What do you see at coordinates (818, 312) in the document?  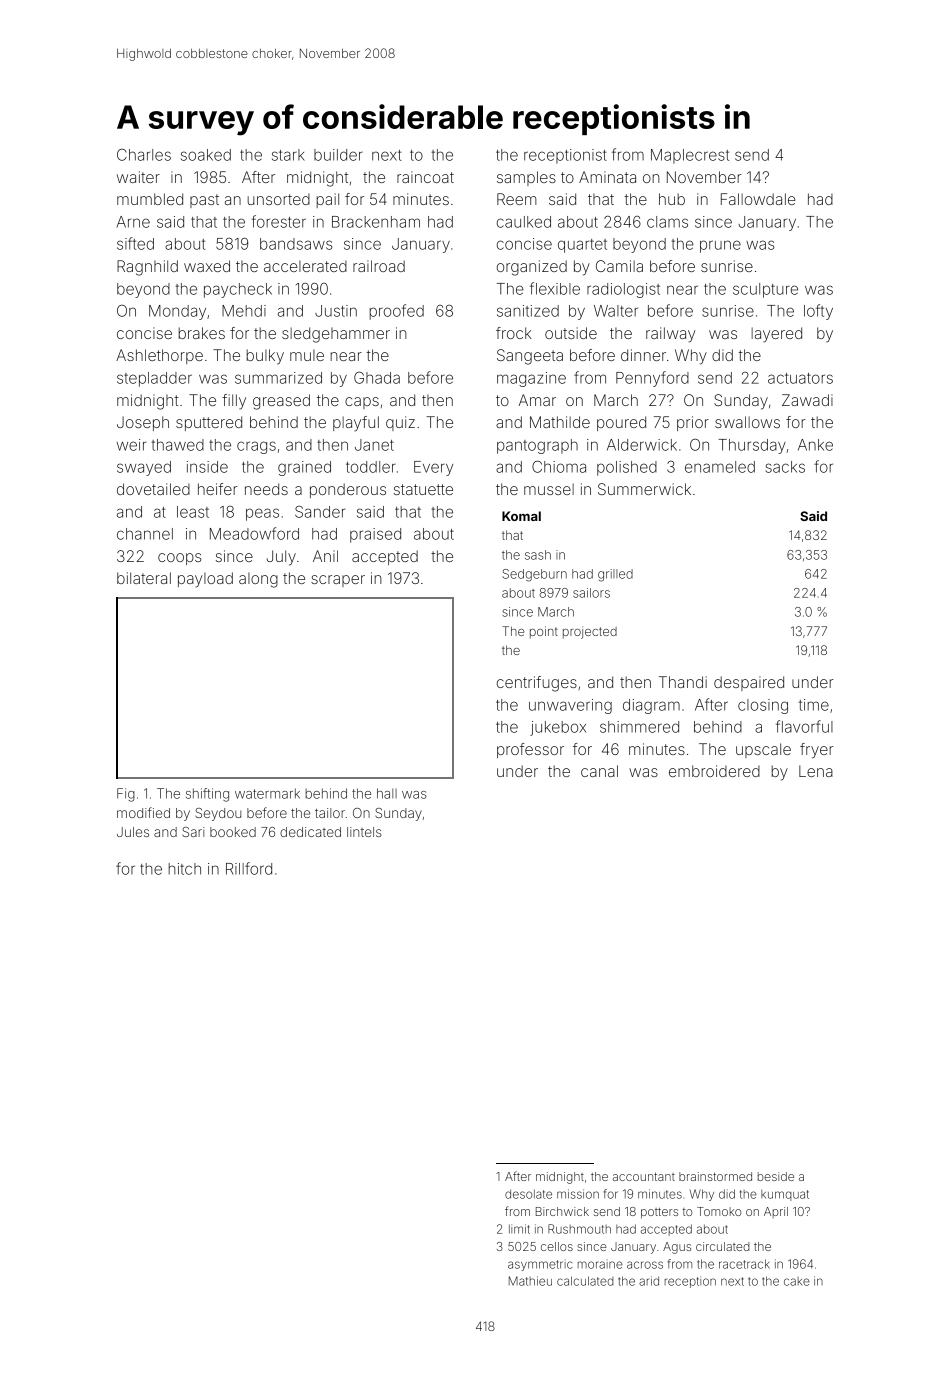 I see `lofty` at bounding box center [818, 312].
